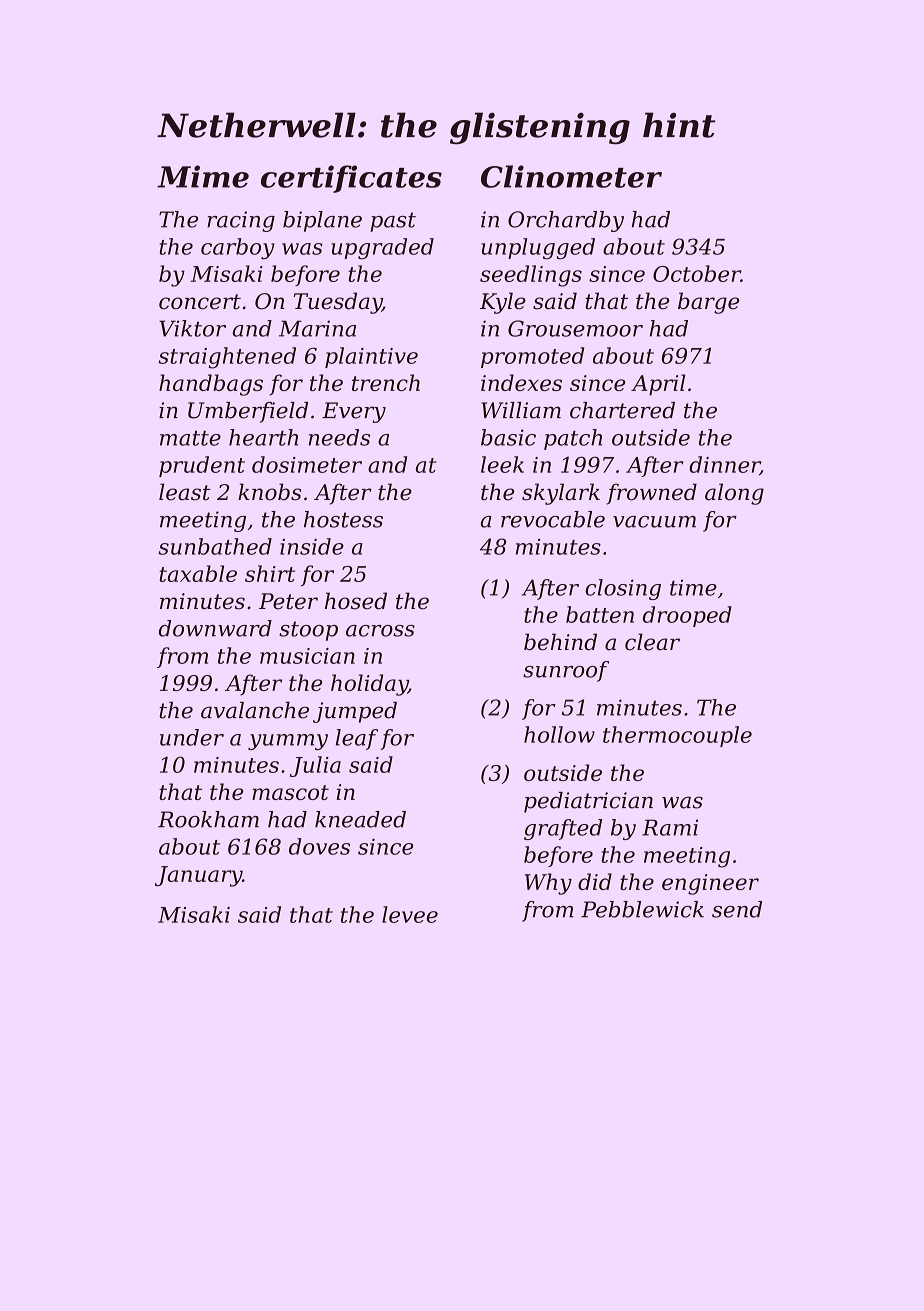 This screenshot has height=1311, width=924. What do you see at coordinates (312, 546) in the screenshot?
I see `inside` at bounding box center [312, 546].
